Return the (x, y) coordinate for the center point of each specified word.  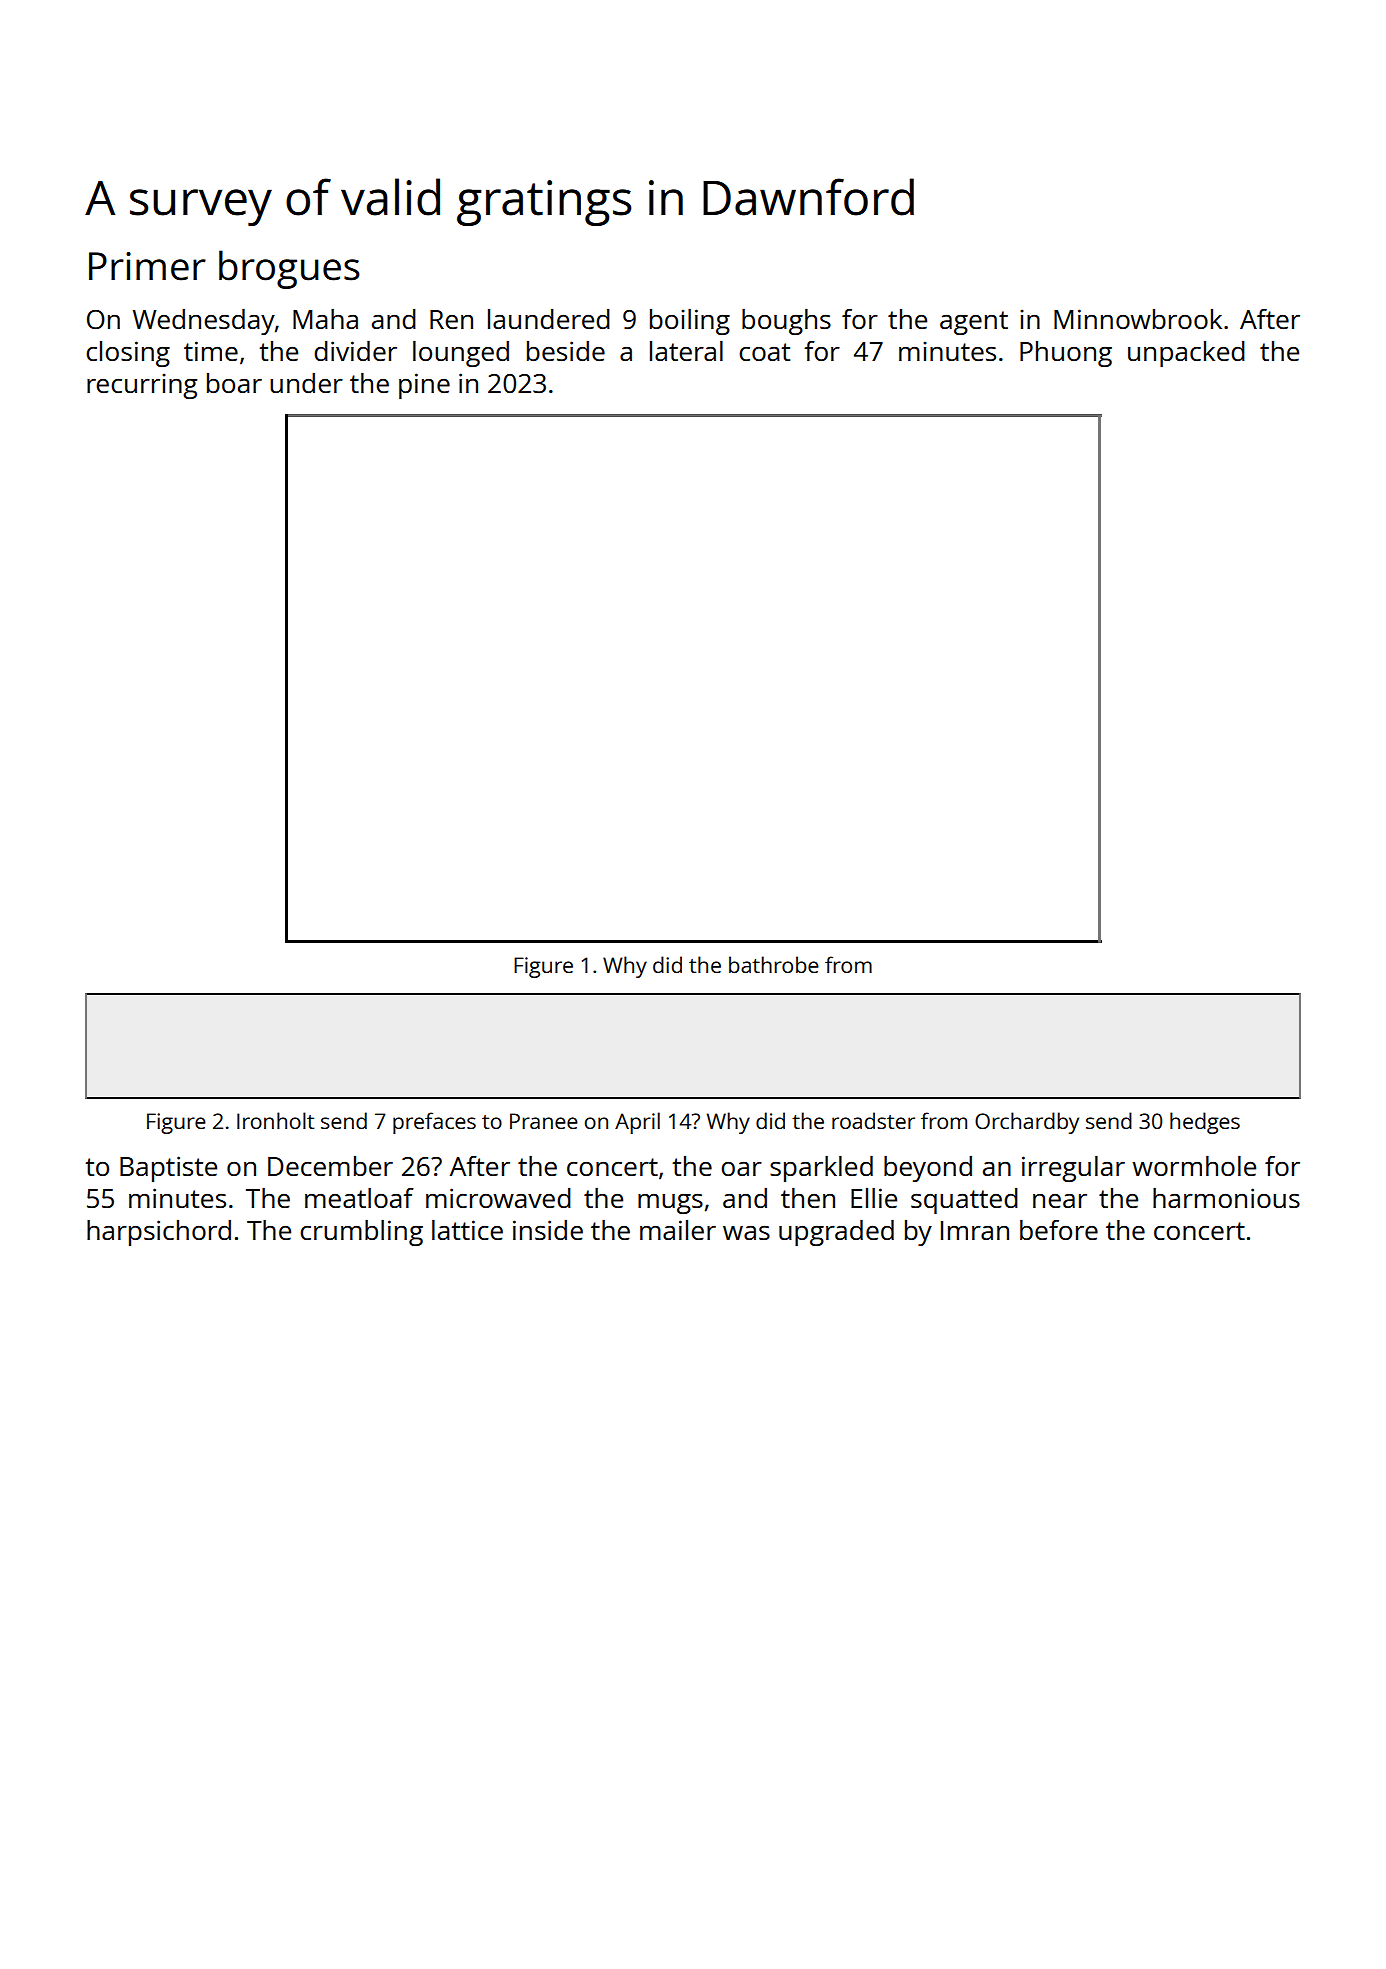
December (330, 1166)
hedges (1205, 1123)
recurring (142, 386)
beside (566, 351)
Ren (451, 319)
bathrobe (774, 964)
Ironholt (275, 1120)
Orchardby (1027, 1123)
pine (424, 386)
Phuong (1066, 354)
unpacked (1186, 354)
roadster (873, 1120)
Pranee (544, 1121)
